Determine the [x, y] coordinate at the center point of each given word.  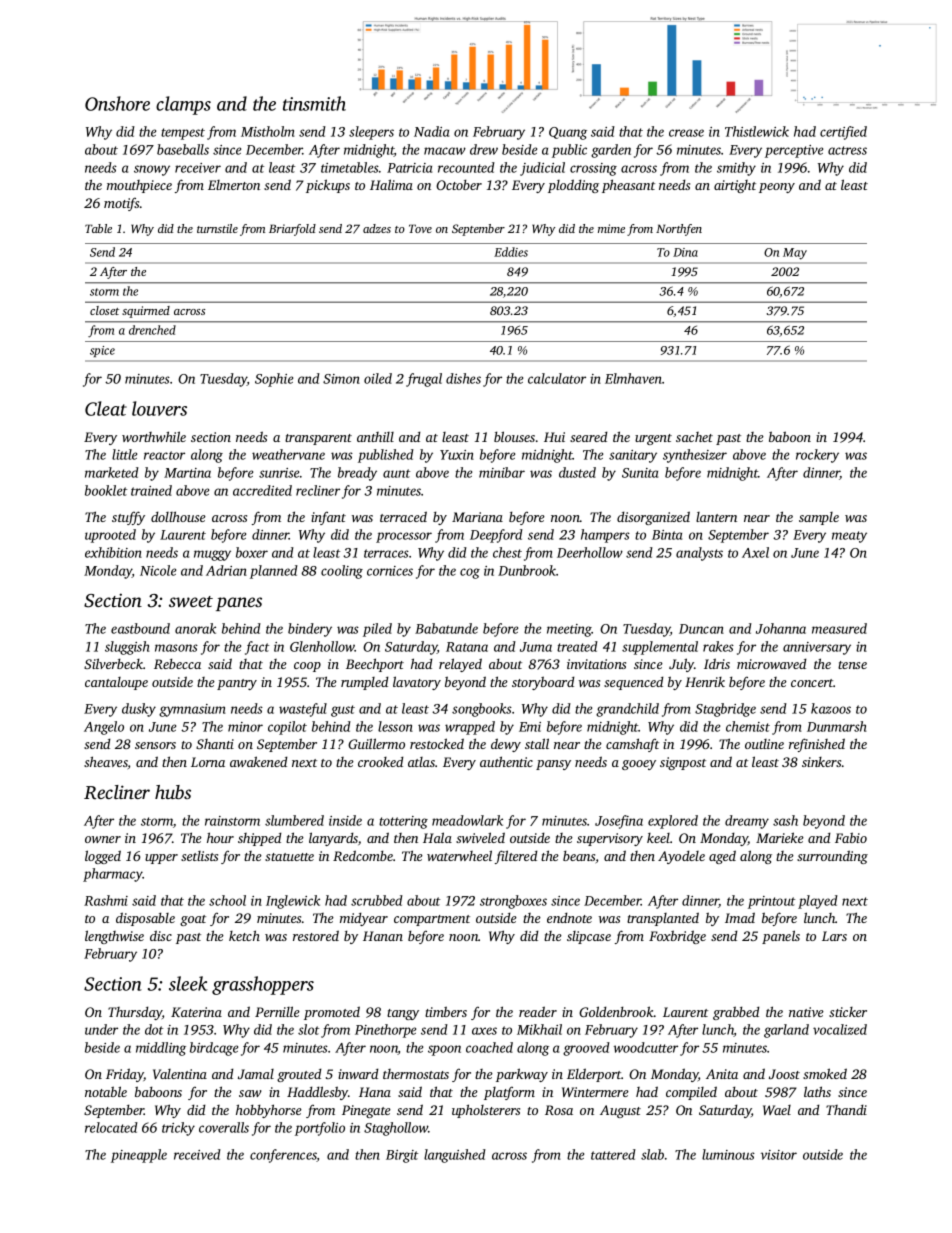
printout [771, 902]
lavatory [417, 683]
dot [154, 1029]
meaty [849, 537]
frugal [424, 380]
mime [611, 228]
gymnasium [192, 710]
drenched [152, 330]
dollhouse [178, 516]
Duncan [701, 629]
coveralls [224, 1127]
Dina [685, 252]
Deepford [496, 536]
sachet [694, 437]
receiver [198, 168]
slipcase [589, 937]
